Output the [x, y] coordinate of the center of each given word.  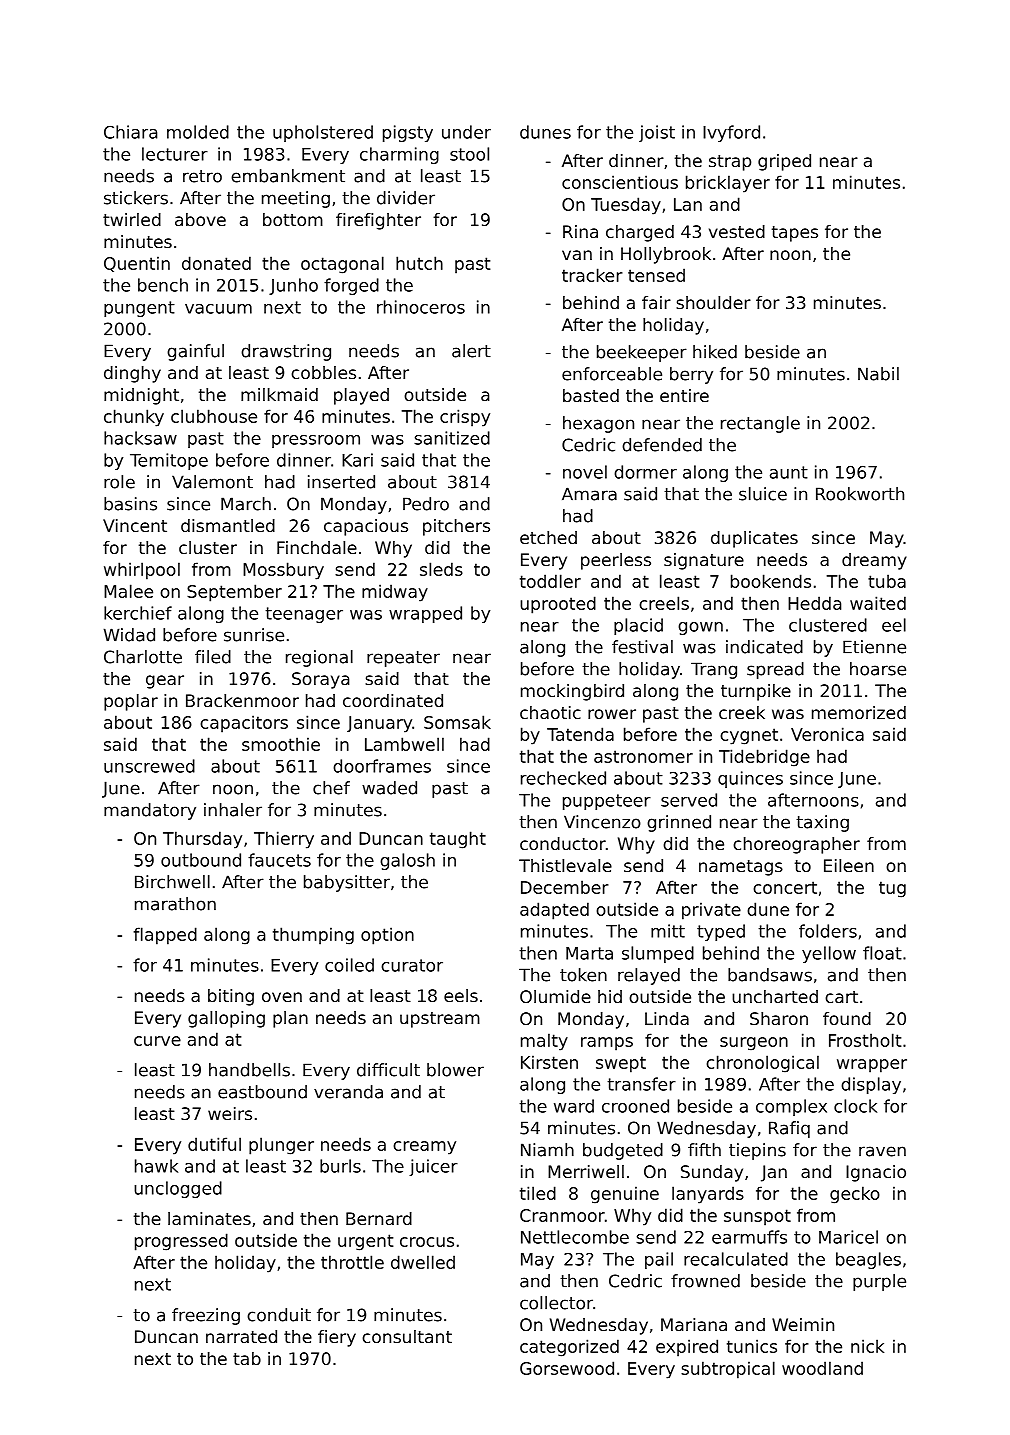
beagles [868, 1260]
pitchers [456, 527]
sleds [441, 569]
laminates [209, 1218]
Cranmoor [562, 1215]
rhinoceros [421, 307]
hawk [156, 1166]
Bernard [379, 1218]
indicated [764, 647]
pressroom [316, 441]
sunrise [254, 635]
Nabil [878, 374]
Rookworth [860, 494]
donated [216, 263]
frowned [705, 1281]
